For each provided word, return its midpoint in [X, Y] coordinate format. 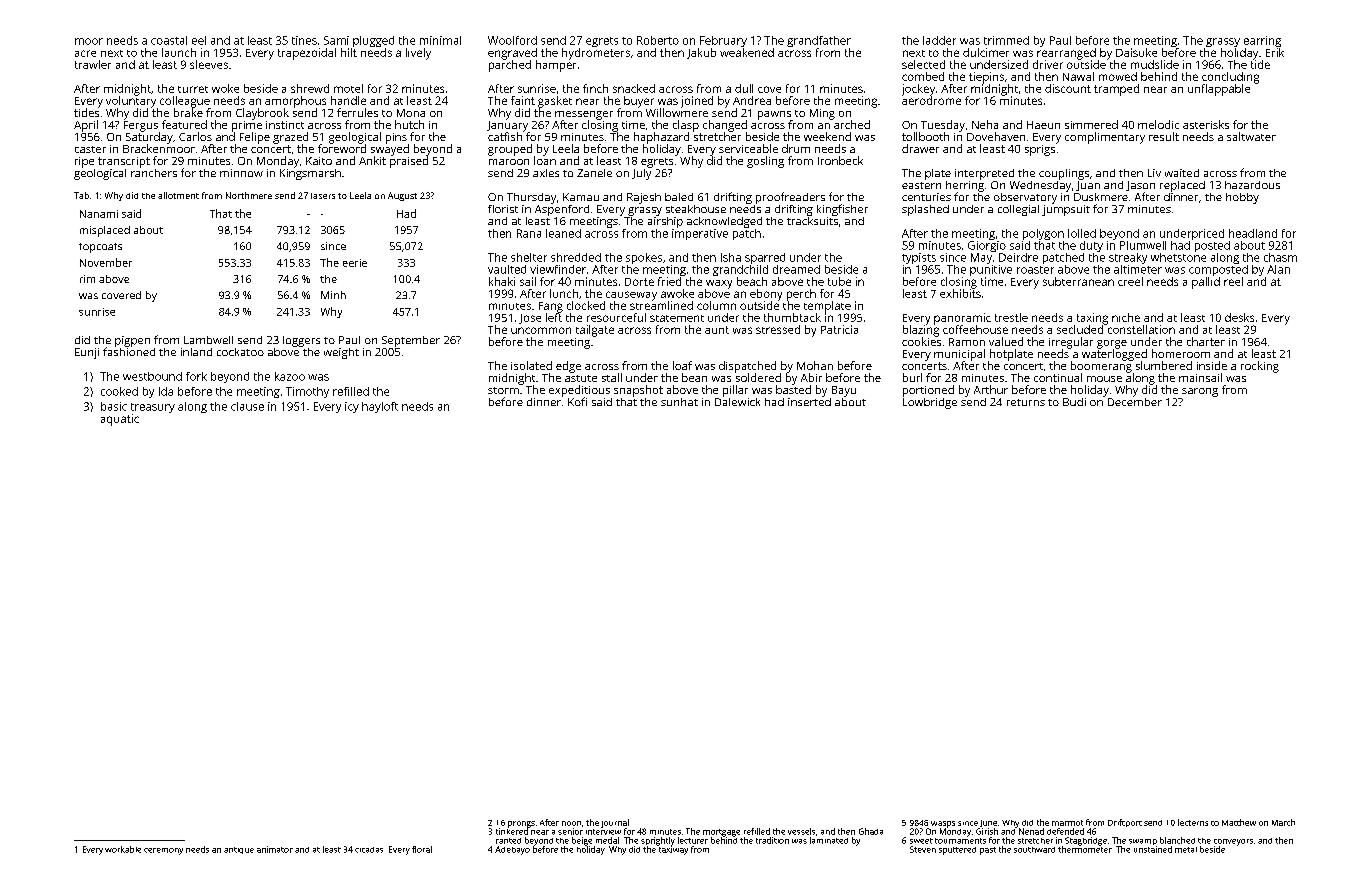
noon [571, 823]
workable [123, 849]
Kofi [577, 401]
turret [193, 89]
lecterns [1193, 822]
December [1135, 402]
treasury [153, 408]
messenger [584, 115]
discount [1068, 88]
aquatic [120, 420]
